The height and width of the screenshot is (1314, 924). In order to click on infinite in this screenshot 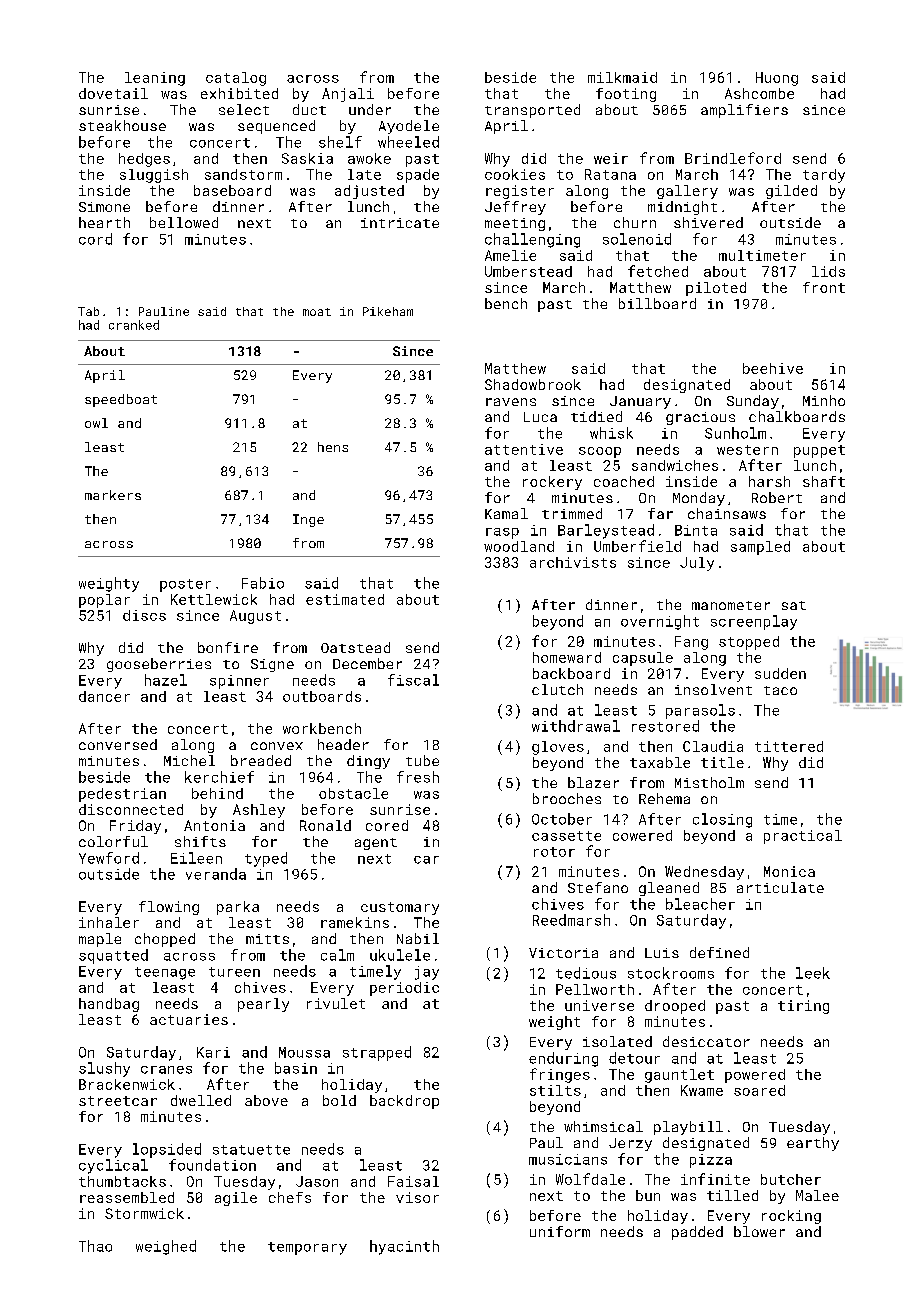, I will do `click(715, 1179)`.
